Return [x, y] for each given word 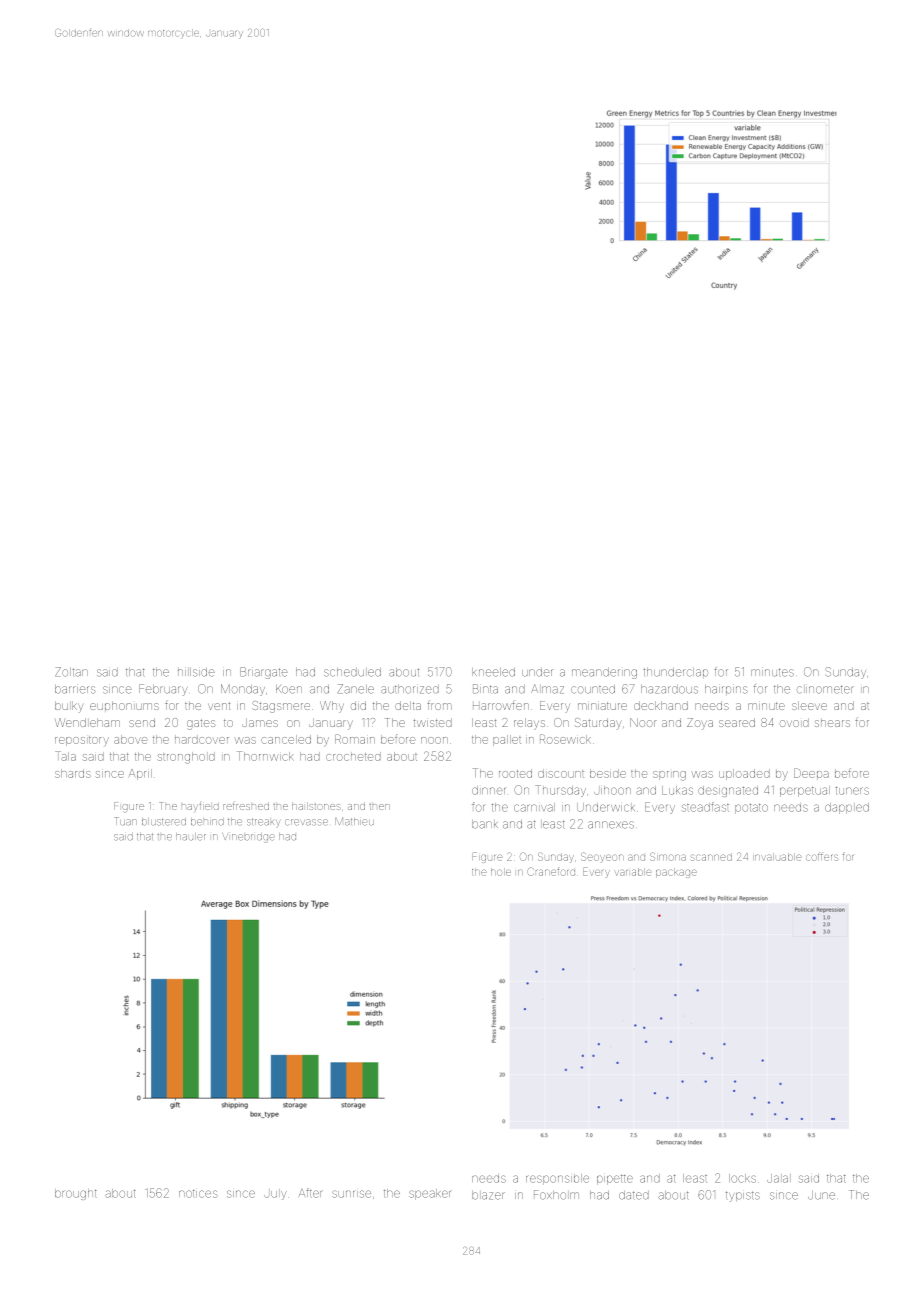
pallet [507, 740]
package [676, 873]
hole [501, 872]
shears [832, 723]
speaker [430, 1194]
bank [485, 824]
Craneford [551, 871]
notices [198, 1194]
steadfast [705, 807]
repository [82, 741]
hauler [191, 837]
